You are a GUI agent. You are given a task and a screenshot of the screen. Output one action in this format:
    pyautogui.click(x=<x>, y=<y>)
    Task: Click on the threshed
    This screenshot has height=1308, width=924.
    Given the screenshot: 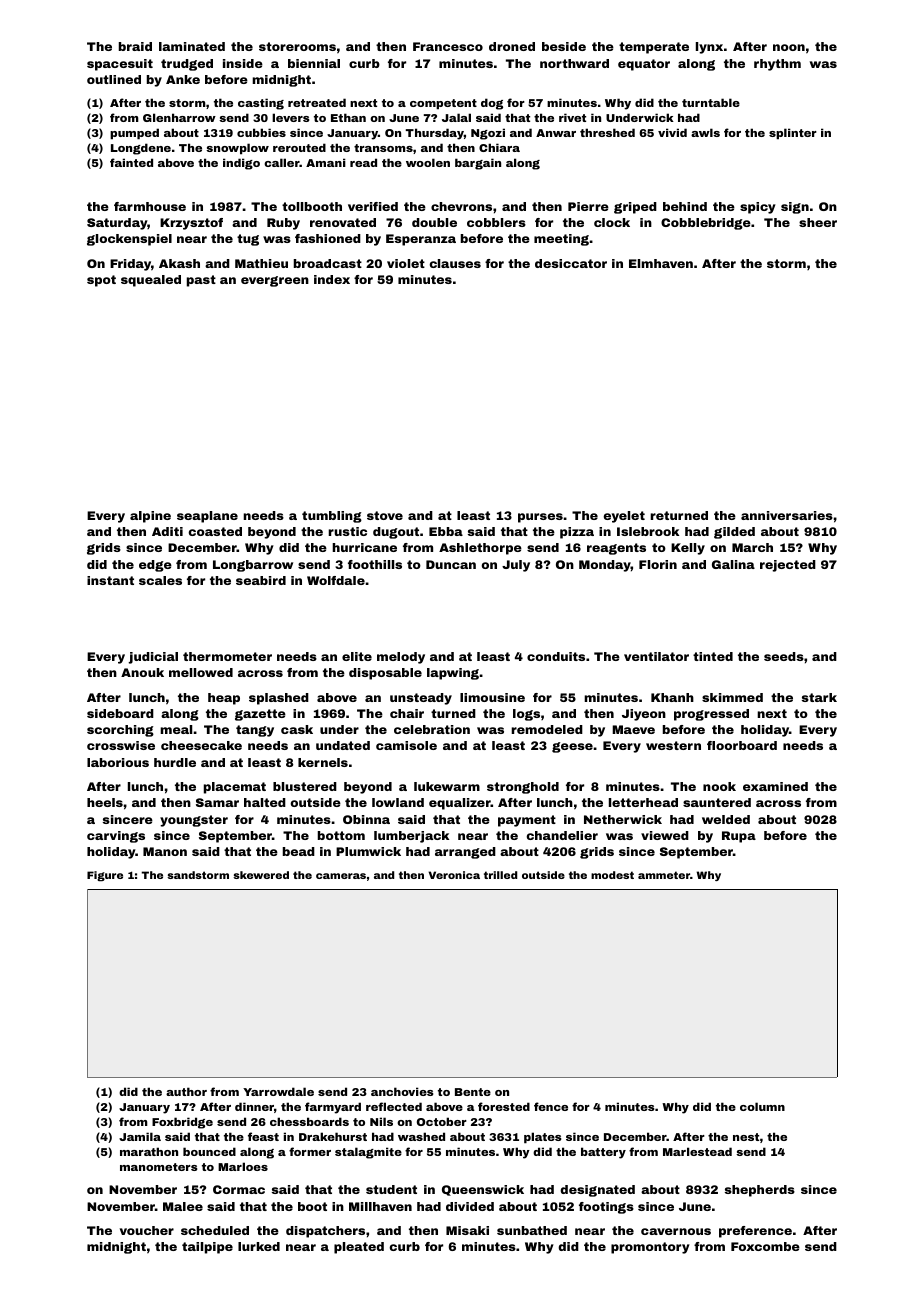 What is the action you would take?
    pyautogui.click(x=607, y=132)
